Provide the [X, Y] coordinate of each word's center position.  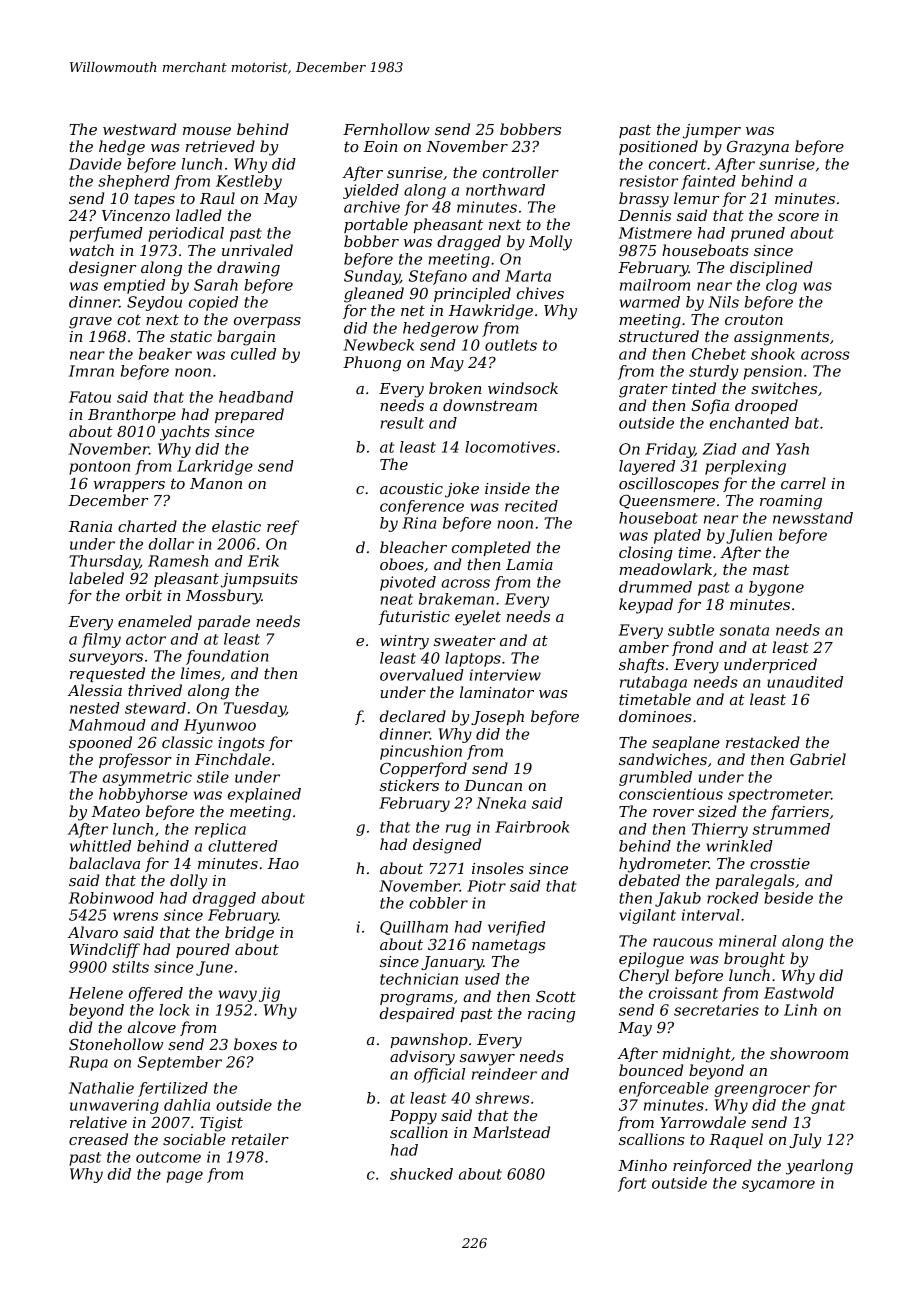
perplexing [745, 467]
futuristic [414, 617]
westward [139, 129]
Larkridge [215, 467]
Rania [90, 526]
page [185, 1177]
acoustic [411, 488]
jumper [712, 131]
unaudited [805, 682]
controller [521, 172]
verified [516, 928]
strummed [791, 829]
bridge [249, 934]
